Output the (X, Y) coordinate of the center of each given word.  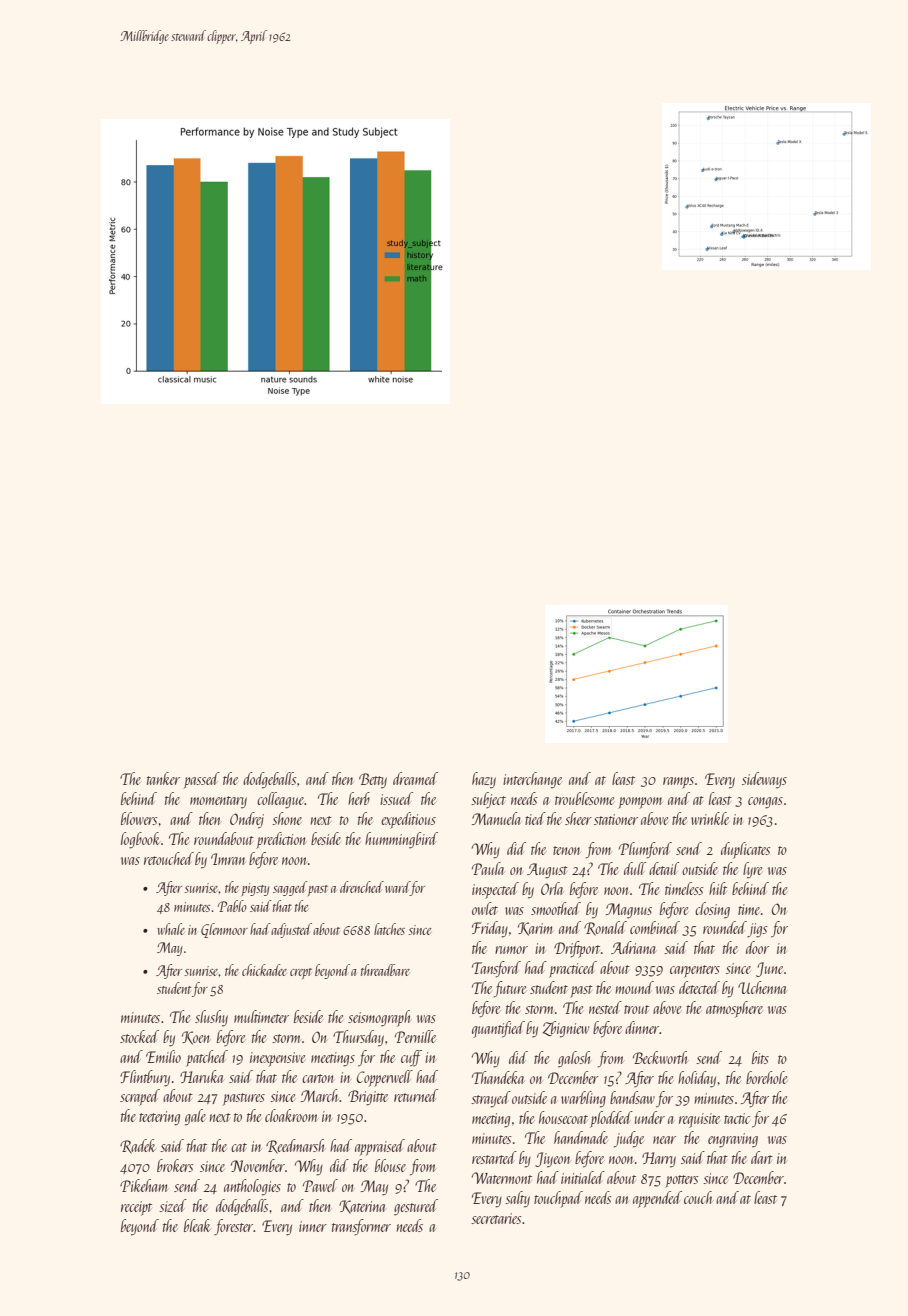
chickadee (264, 970)
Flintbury (145, 1078)
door (757, 947)
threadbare (385, 970)
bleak (197, 1225)
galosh (574, 1059)
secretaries (496, 1218)
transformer (361, 1227)
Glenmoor (224, 930)
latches (389, 929)
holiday (697, 1079)
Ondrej (247, 820)
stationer (616, 819)
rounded (725, 927)
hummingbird (401, 840)
